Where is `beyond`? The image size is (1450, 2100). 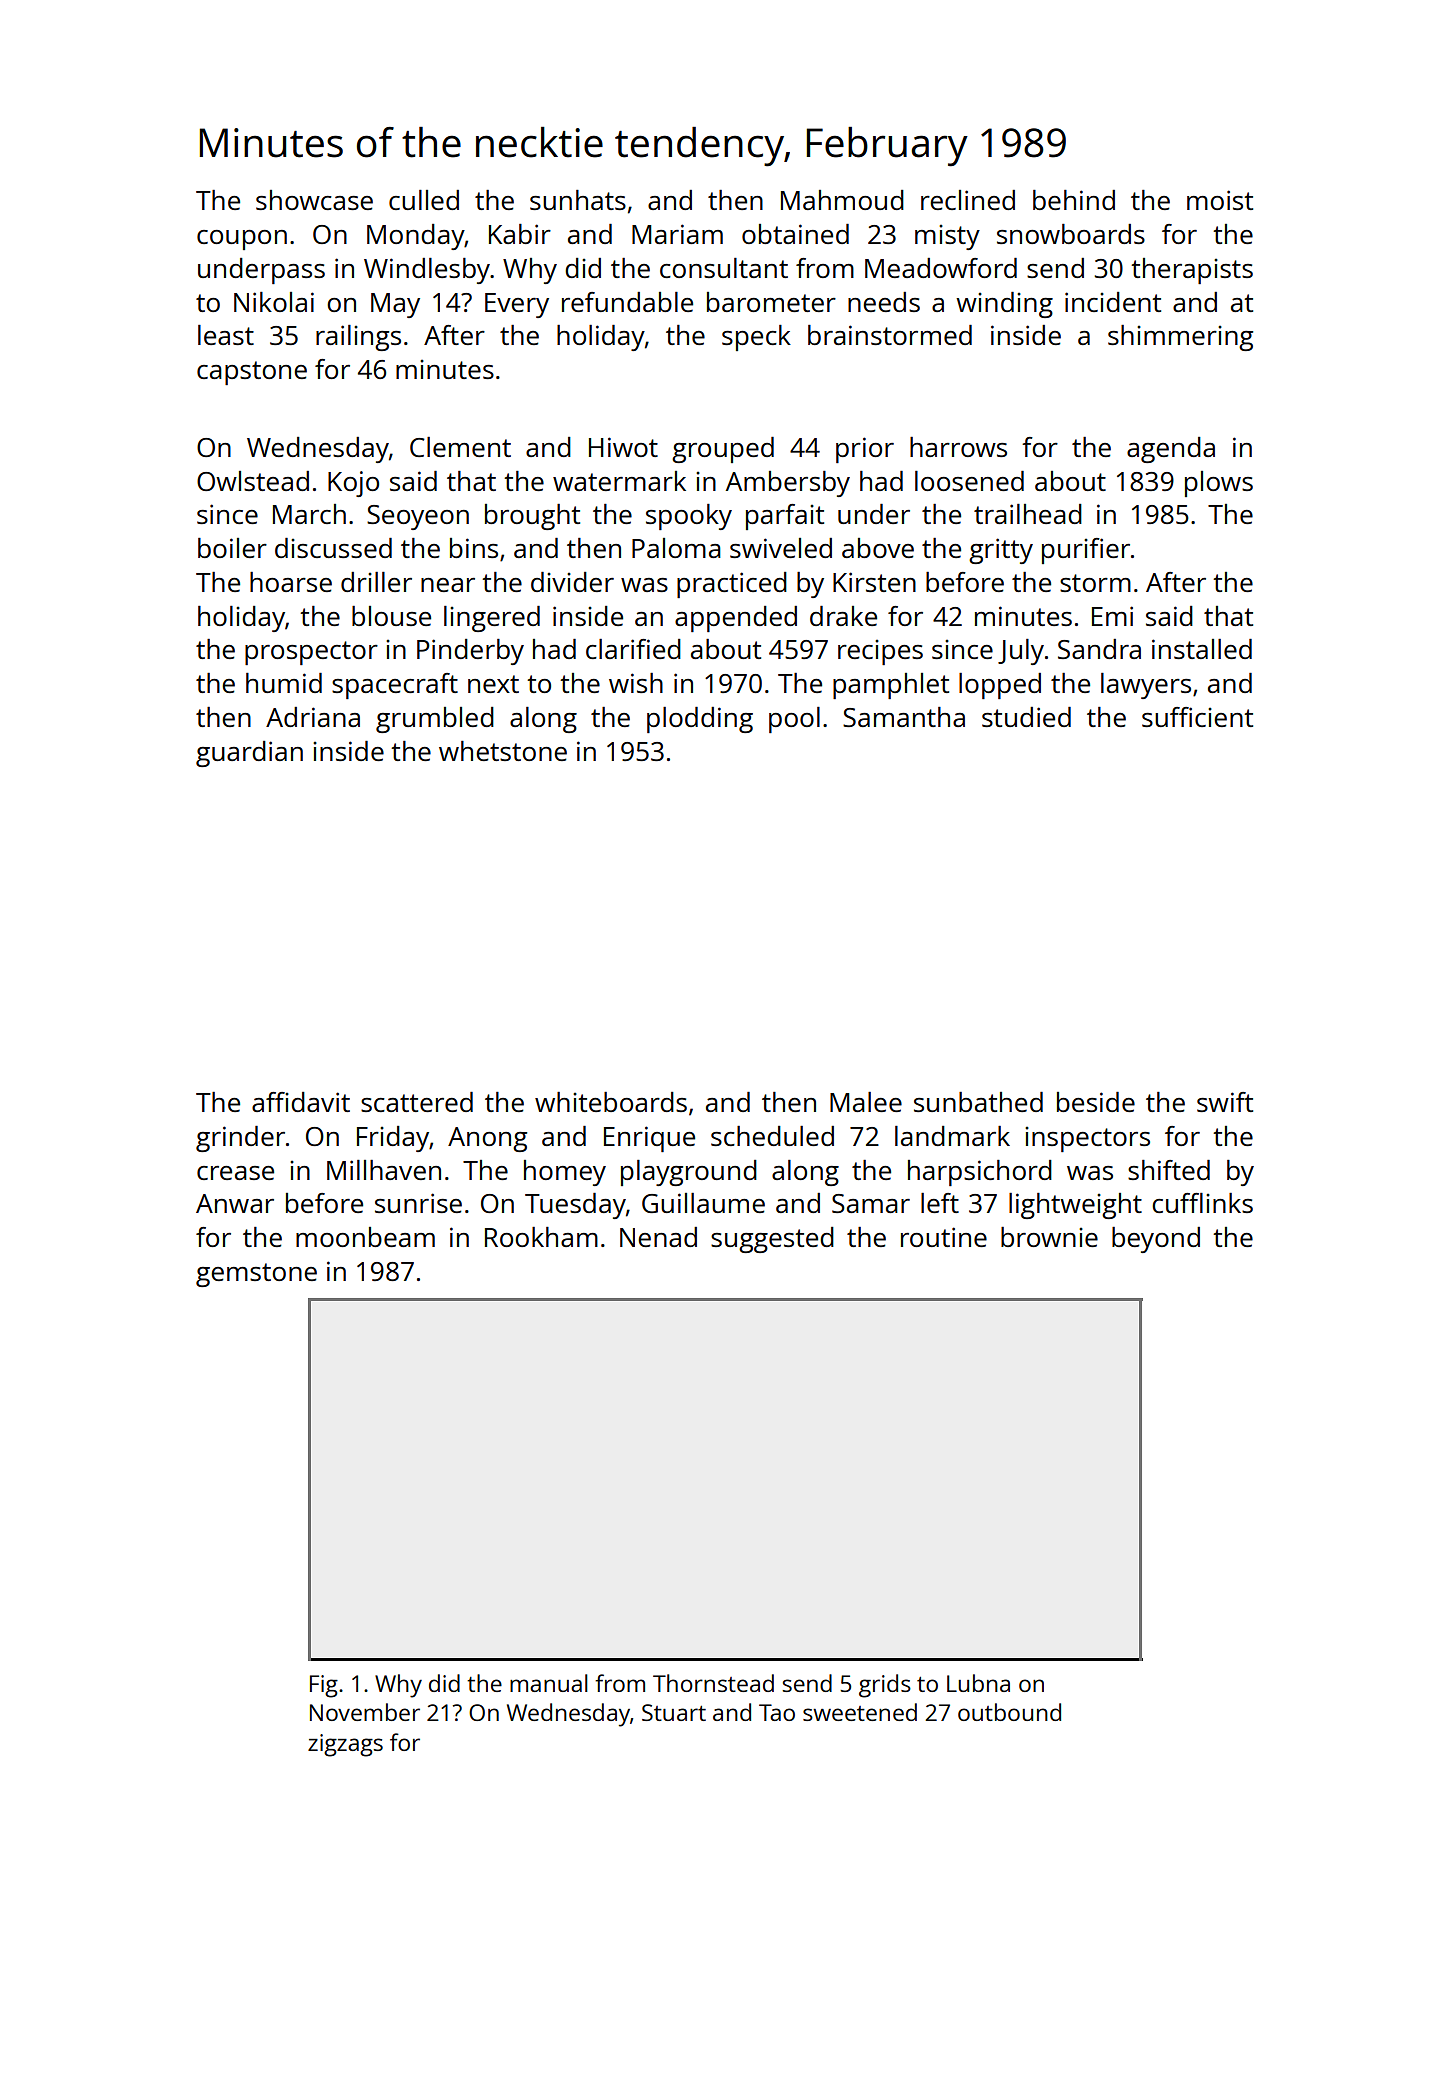 beyond is located at coordinates (1156, 1240).
